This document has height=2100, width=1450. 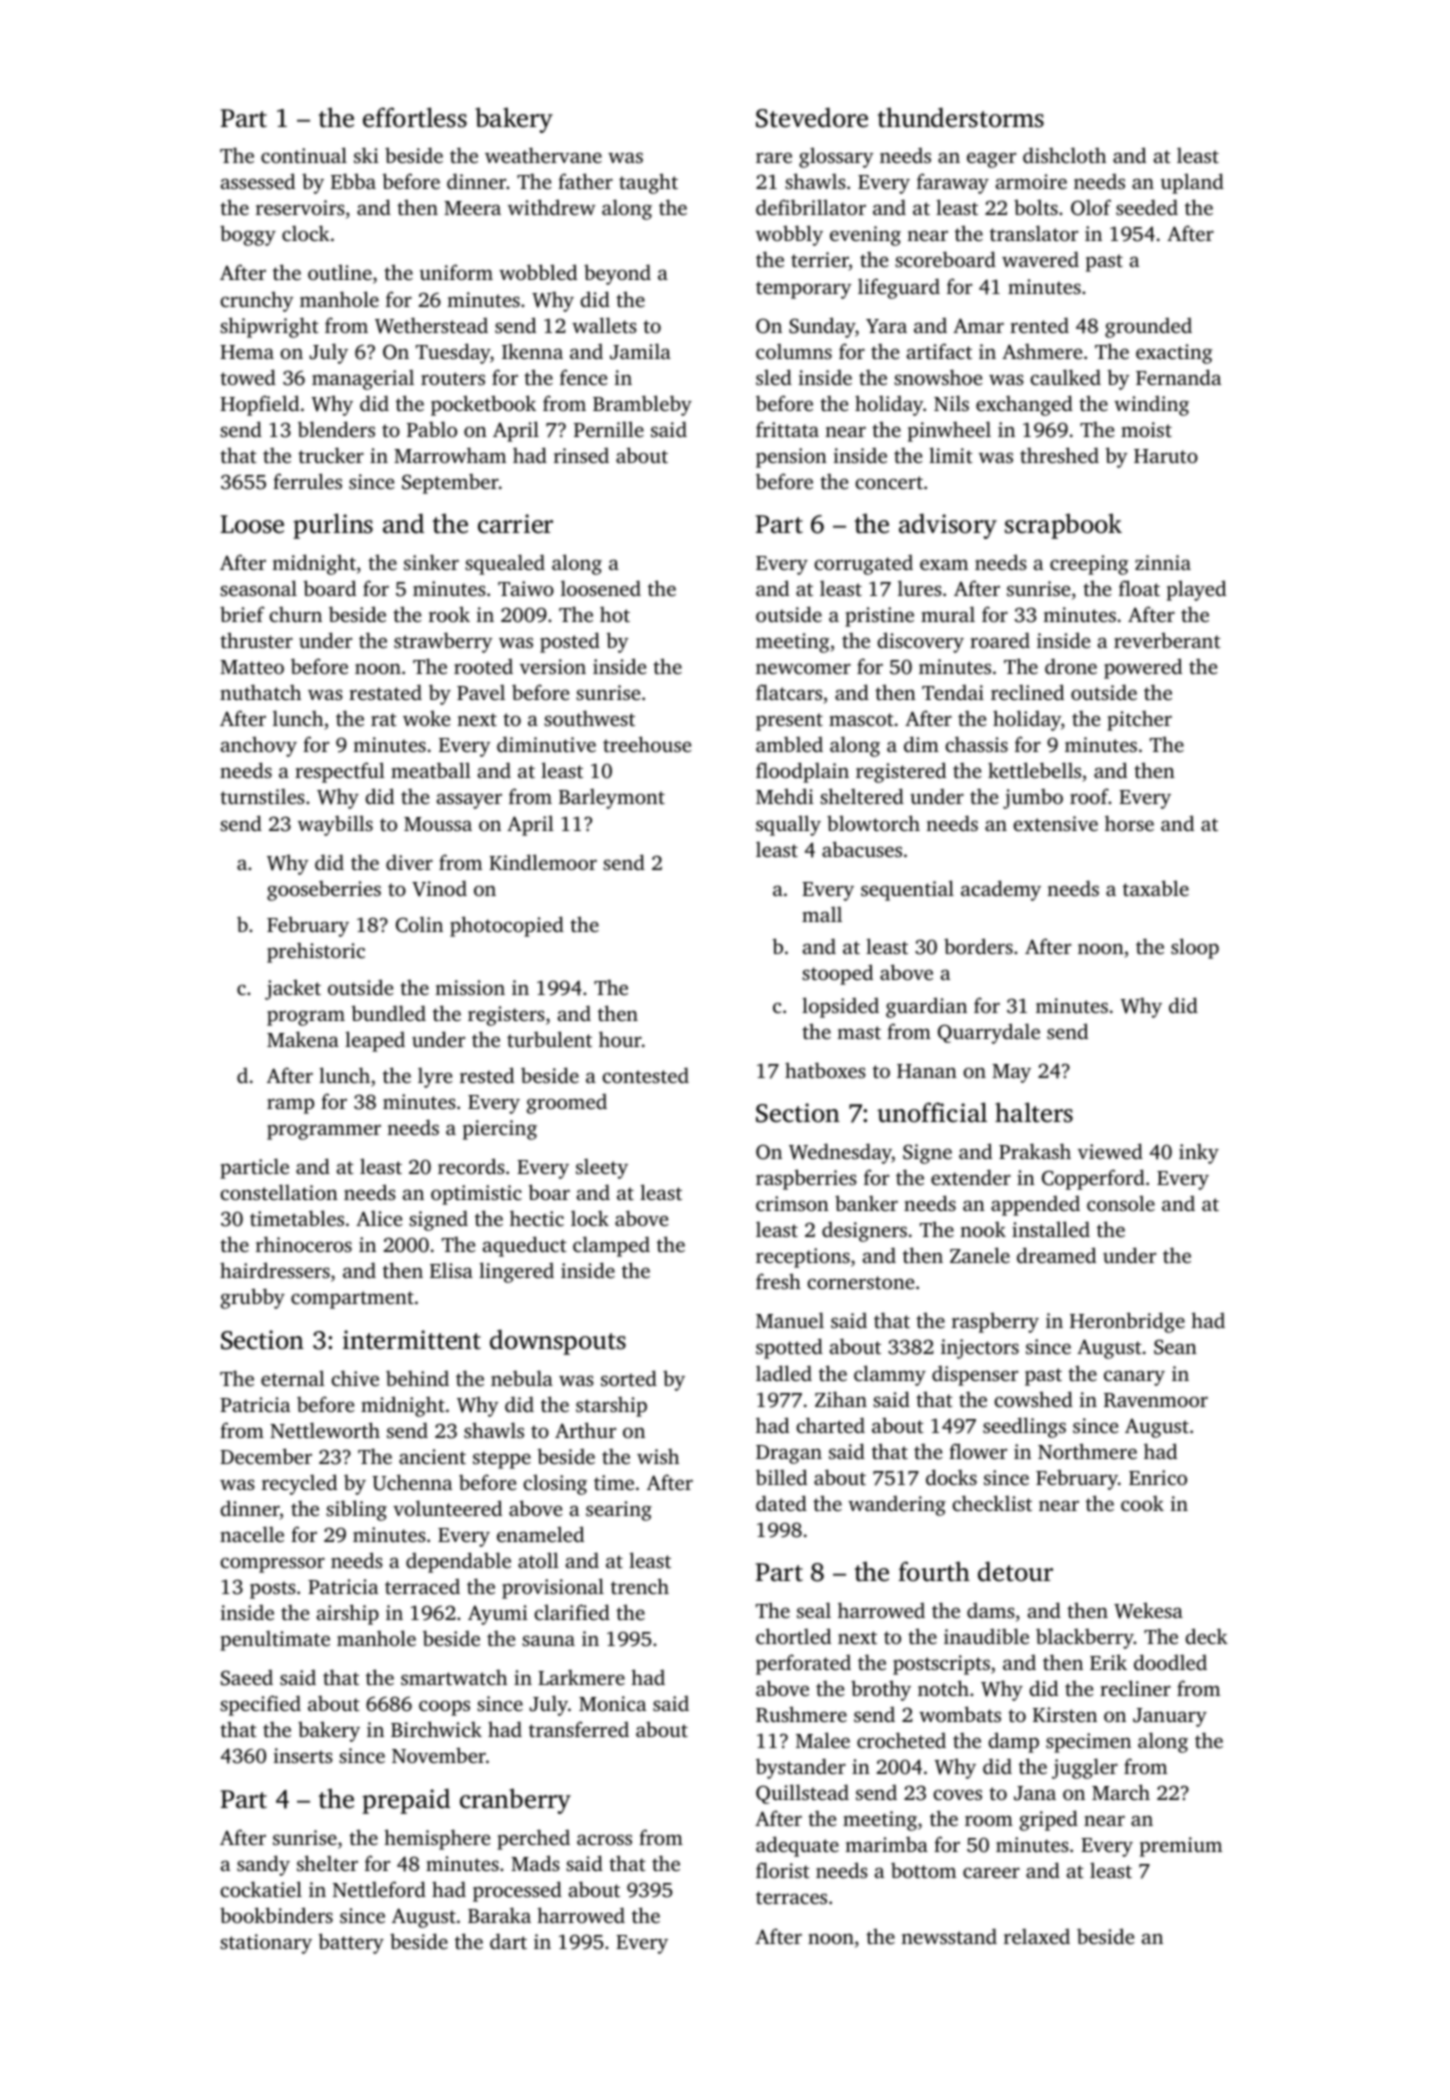 What do you see at coordinates (949, 1936) in the document?
I see `newsstand` at bounding box center [949, 1936].
